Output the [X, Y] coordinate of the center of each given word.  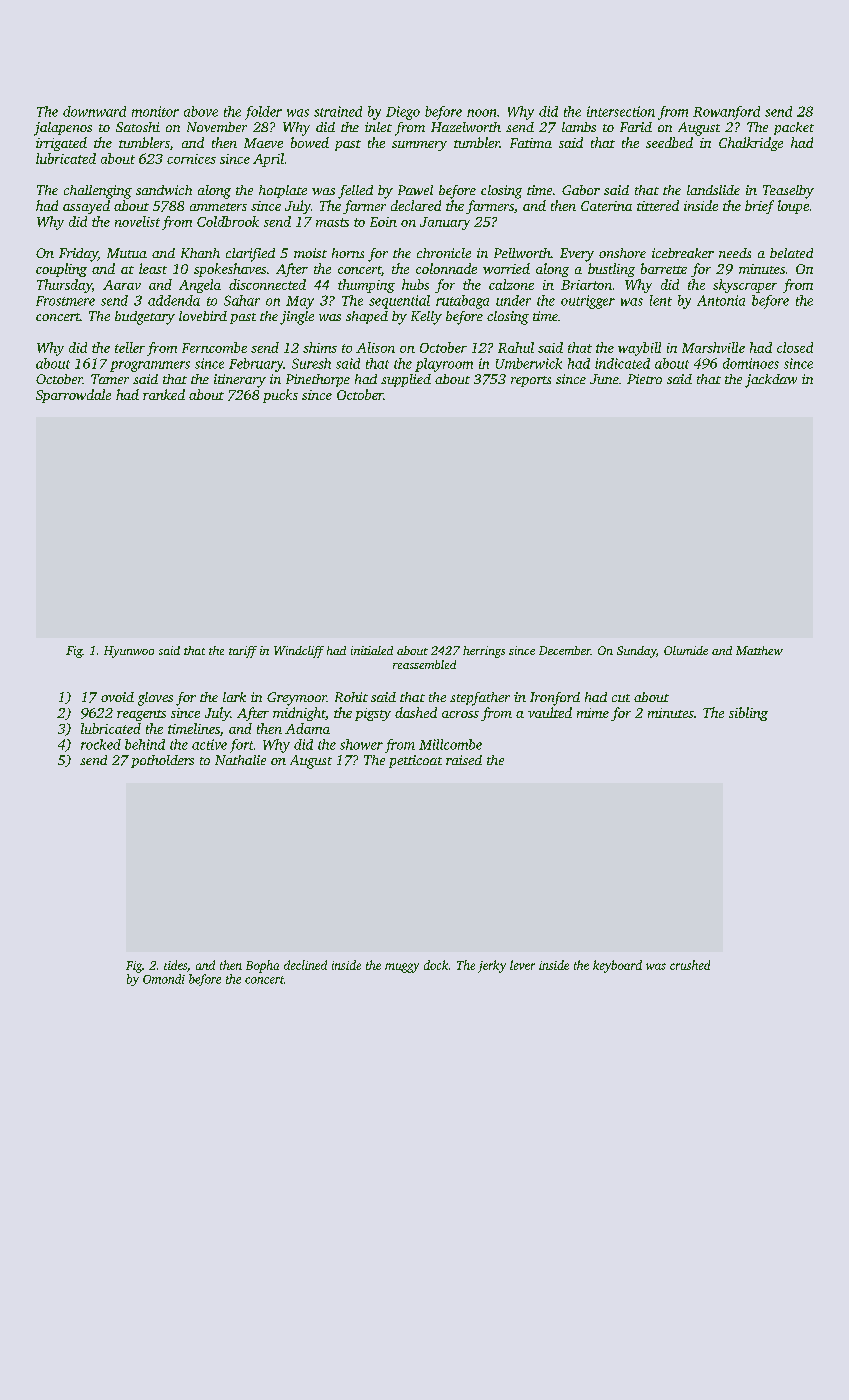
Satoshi [138, 127]
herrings [484, 652]
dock [436, 965]
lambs [579, 127]
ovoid [117, 697]
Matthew [759, 650]
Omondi [164, 979]
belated [791, 253]
